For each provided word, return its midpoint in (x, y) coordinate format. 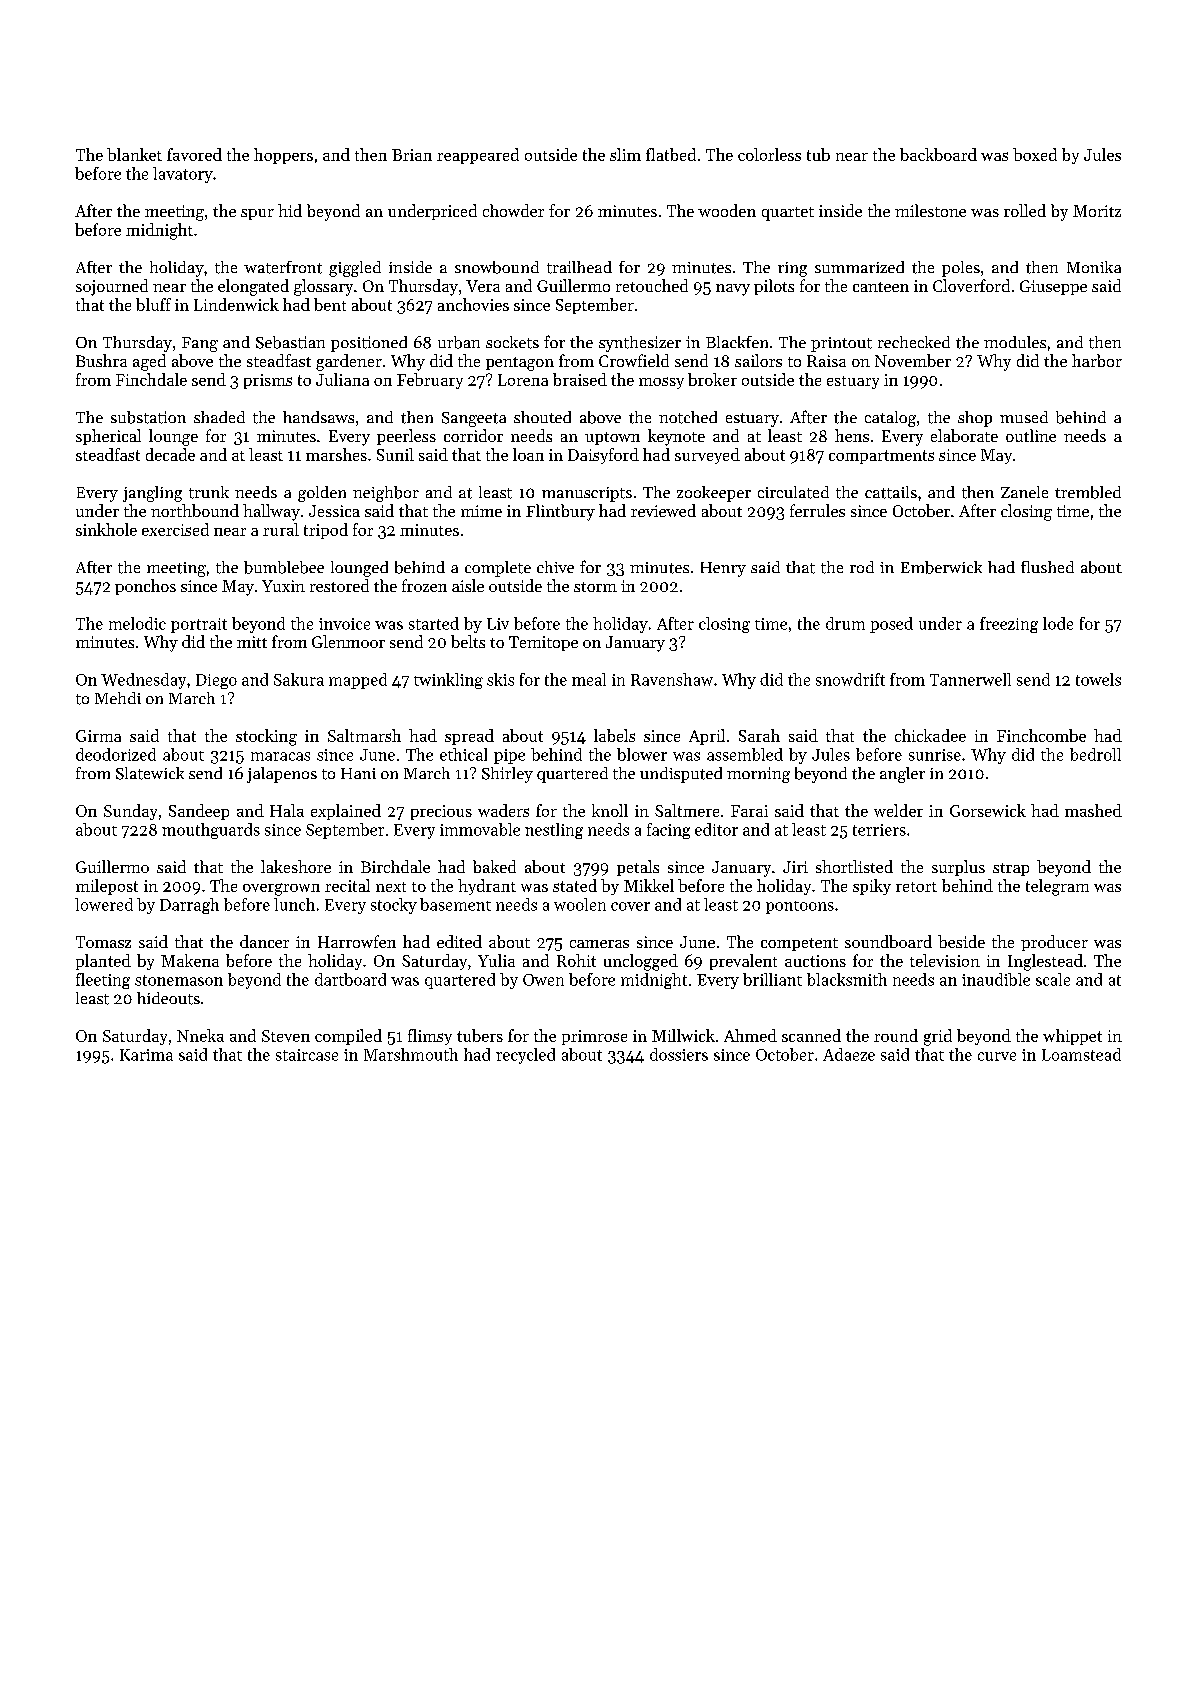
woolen (580, 904)
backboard (938, 154)
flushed (1047, 567)
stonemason (179, 980)
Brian (412, 155)
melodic (137, 623)
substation (148, 417)
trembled (1088, 492)
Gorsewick (988, 810)
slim (625, 154)
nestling (554, 831)
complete (498, 569)
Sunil (395, 454)
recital (347, 885)
